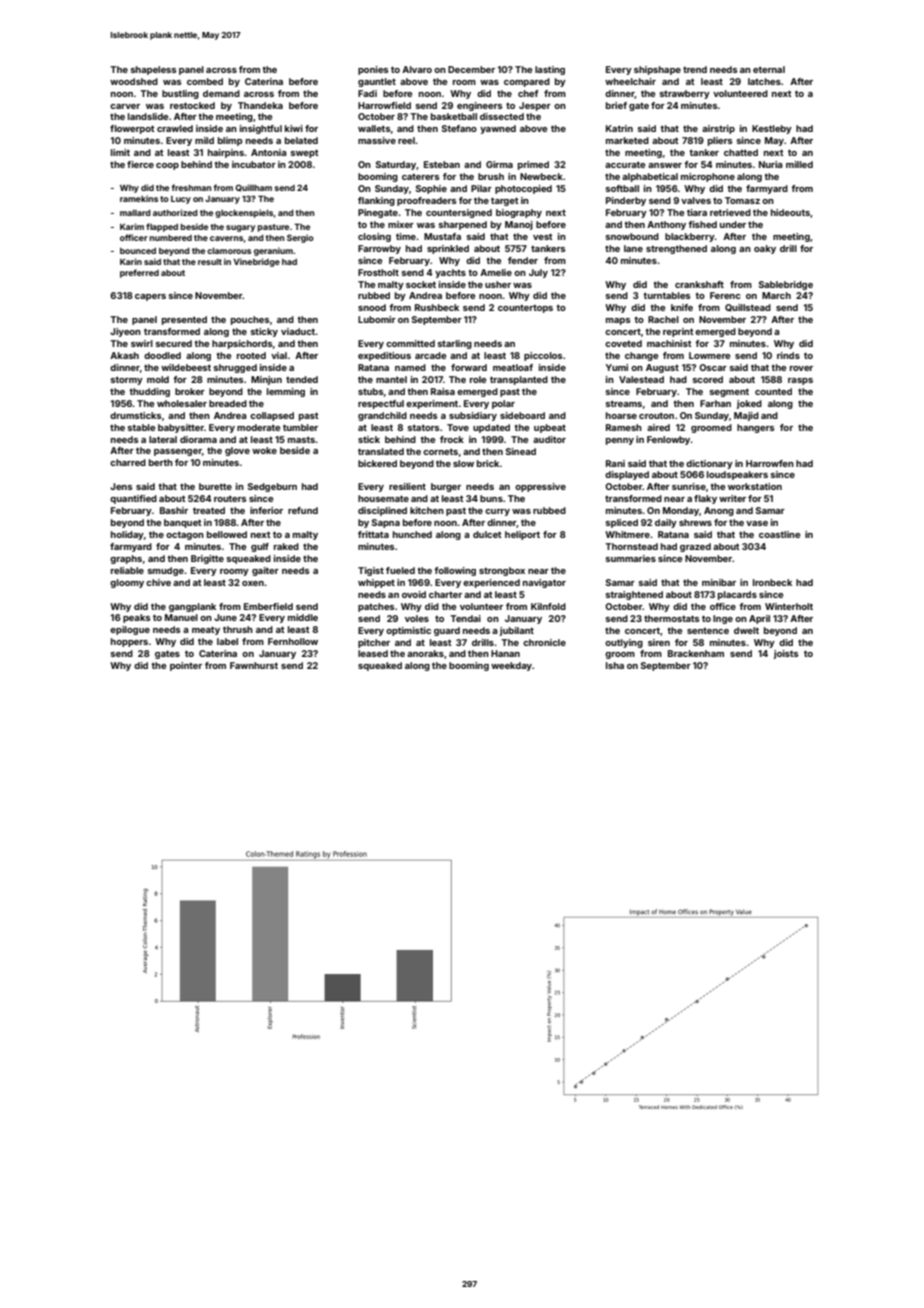 This screenshot has height=1308, width=924. I want to click on gloomy, so click(127, 583).
